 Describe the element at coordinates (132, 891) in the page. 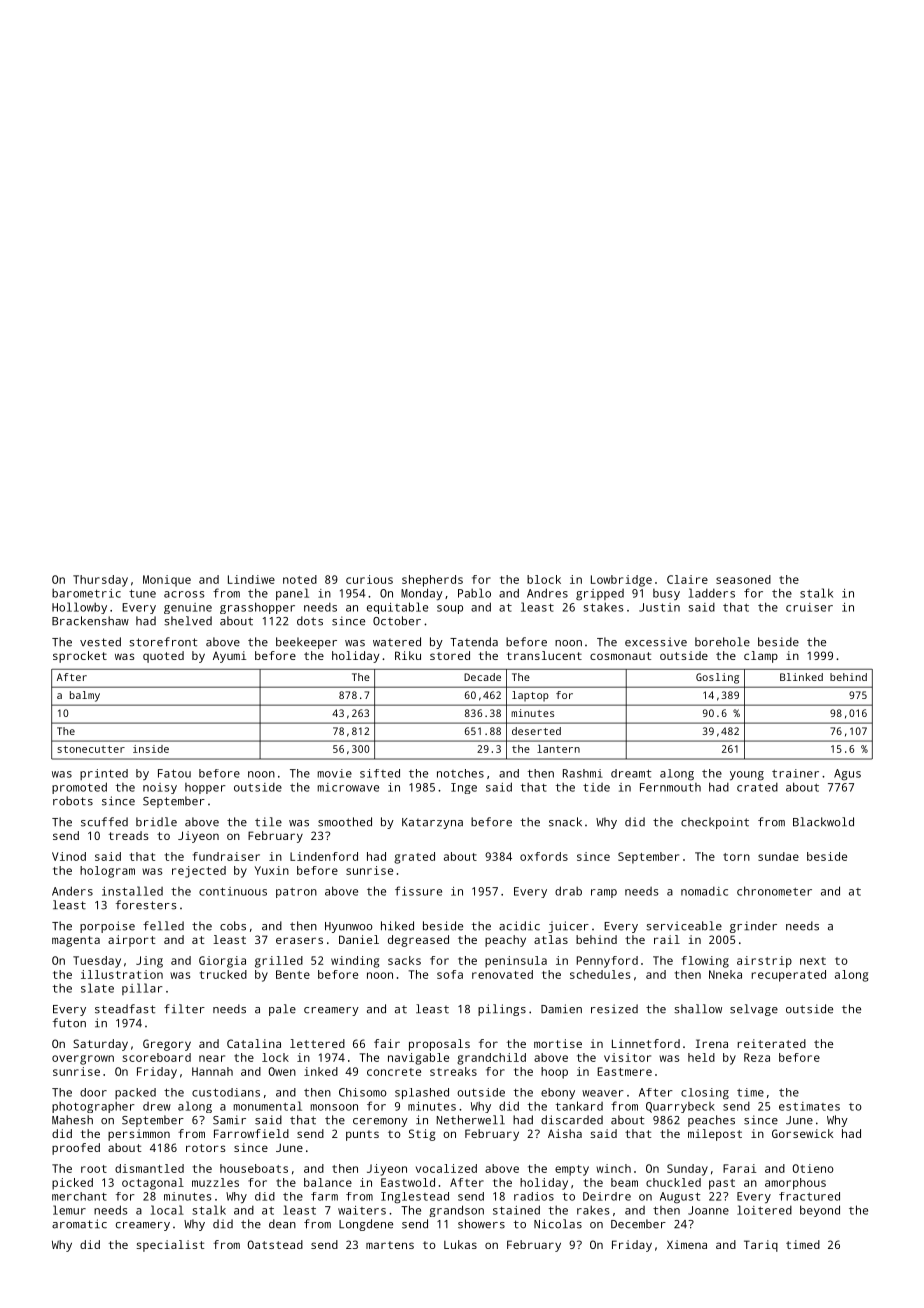

I see `installed` at that location.
